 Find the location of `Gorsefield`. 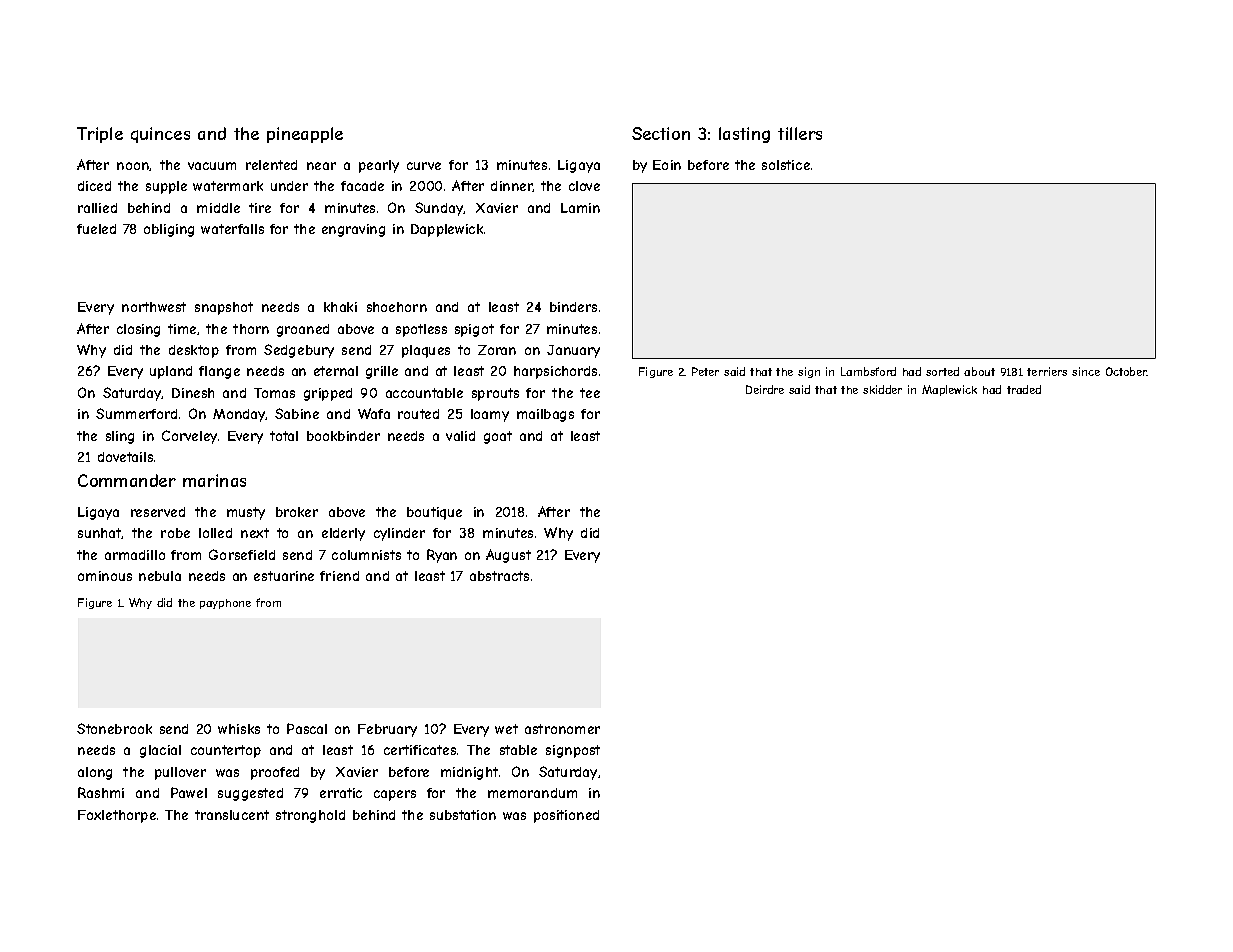

Gorsefield is located at coordinates (242, 554).
